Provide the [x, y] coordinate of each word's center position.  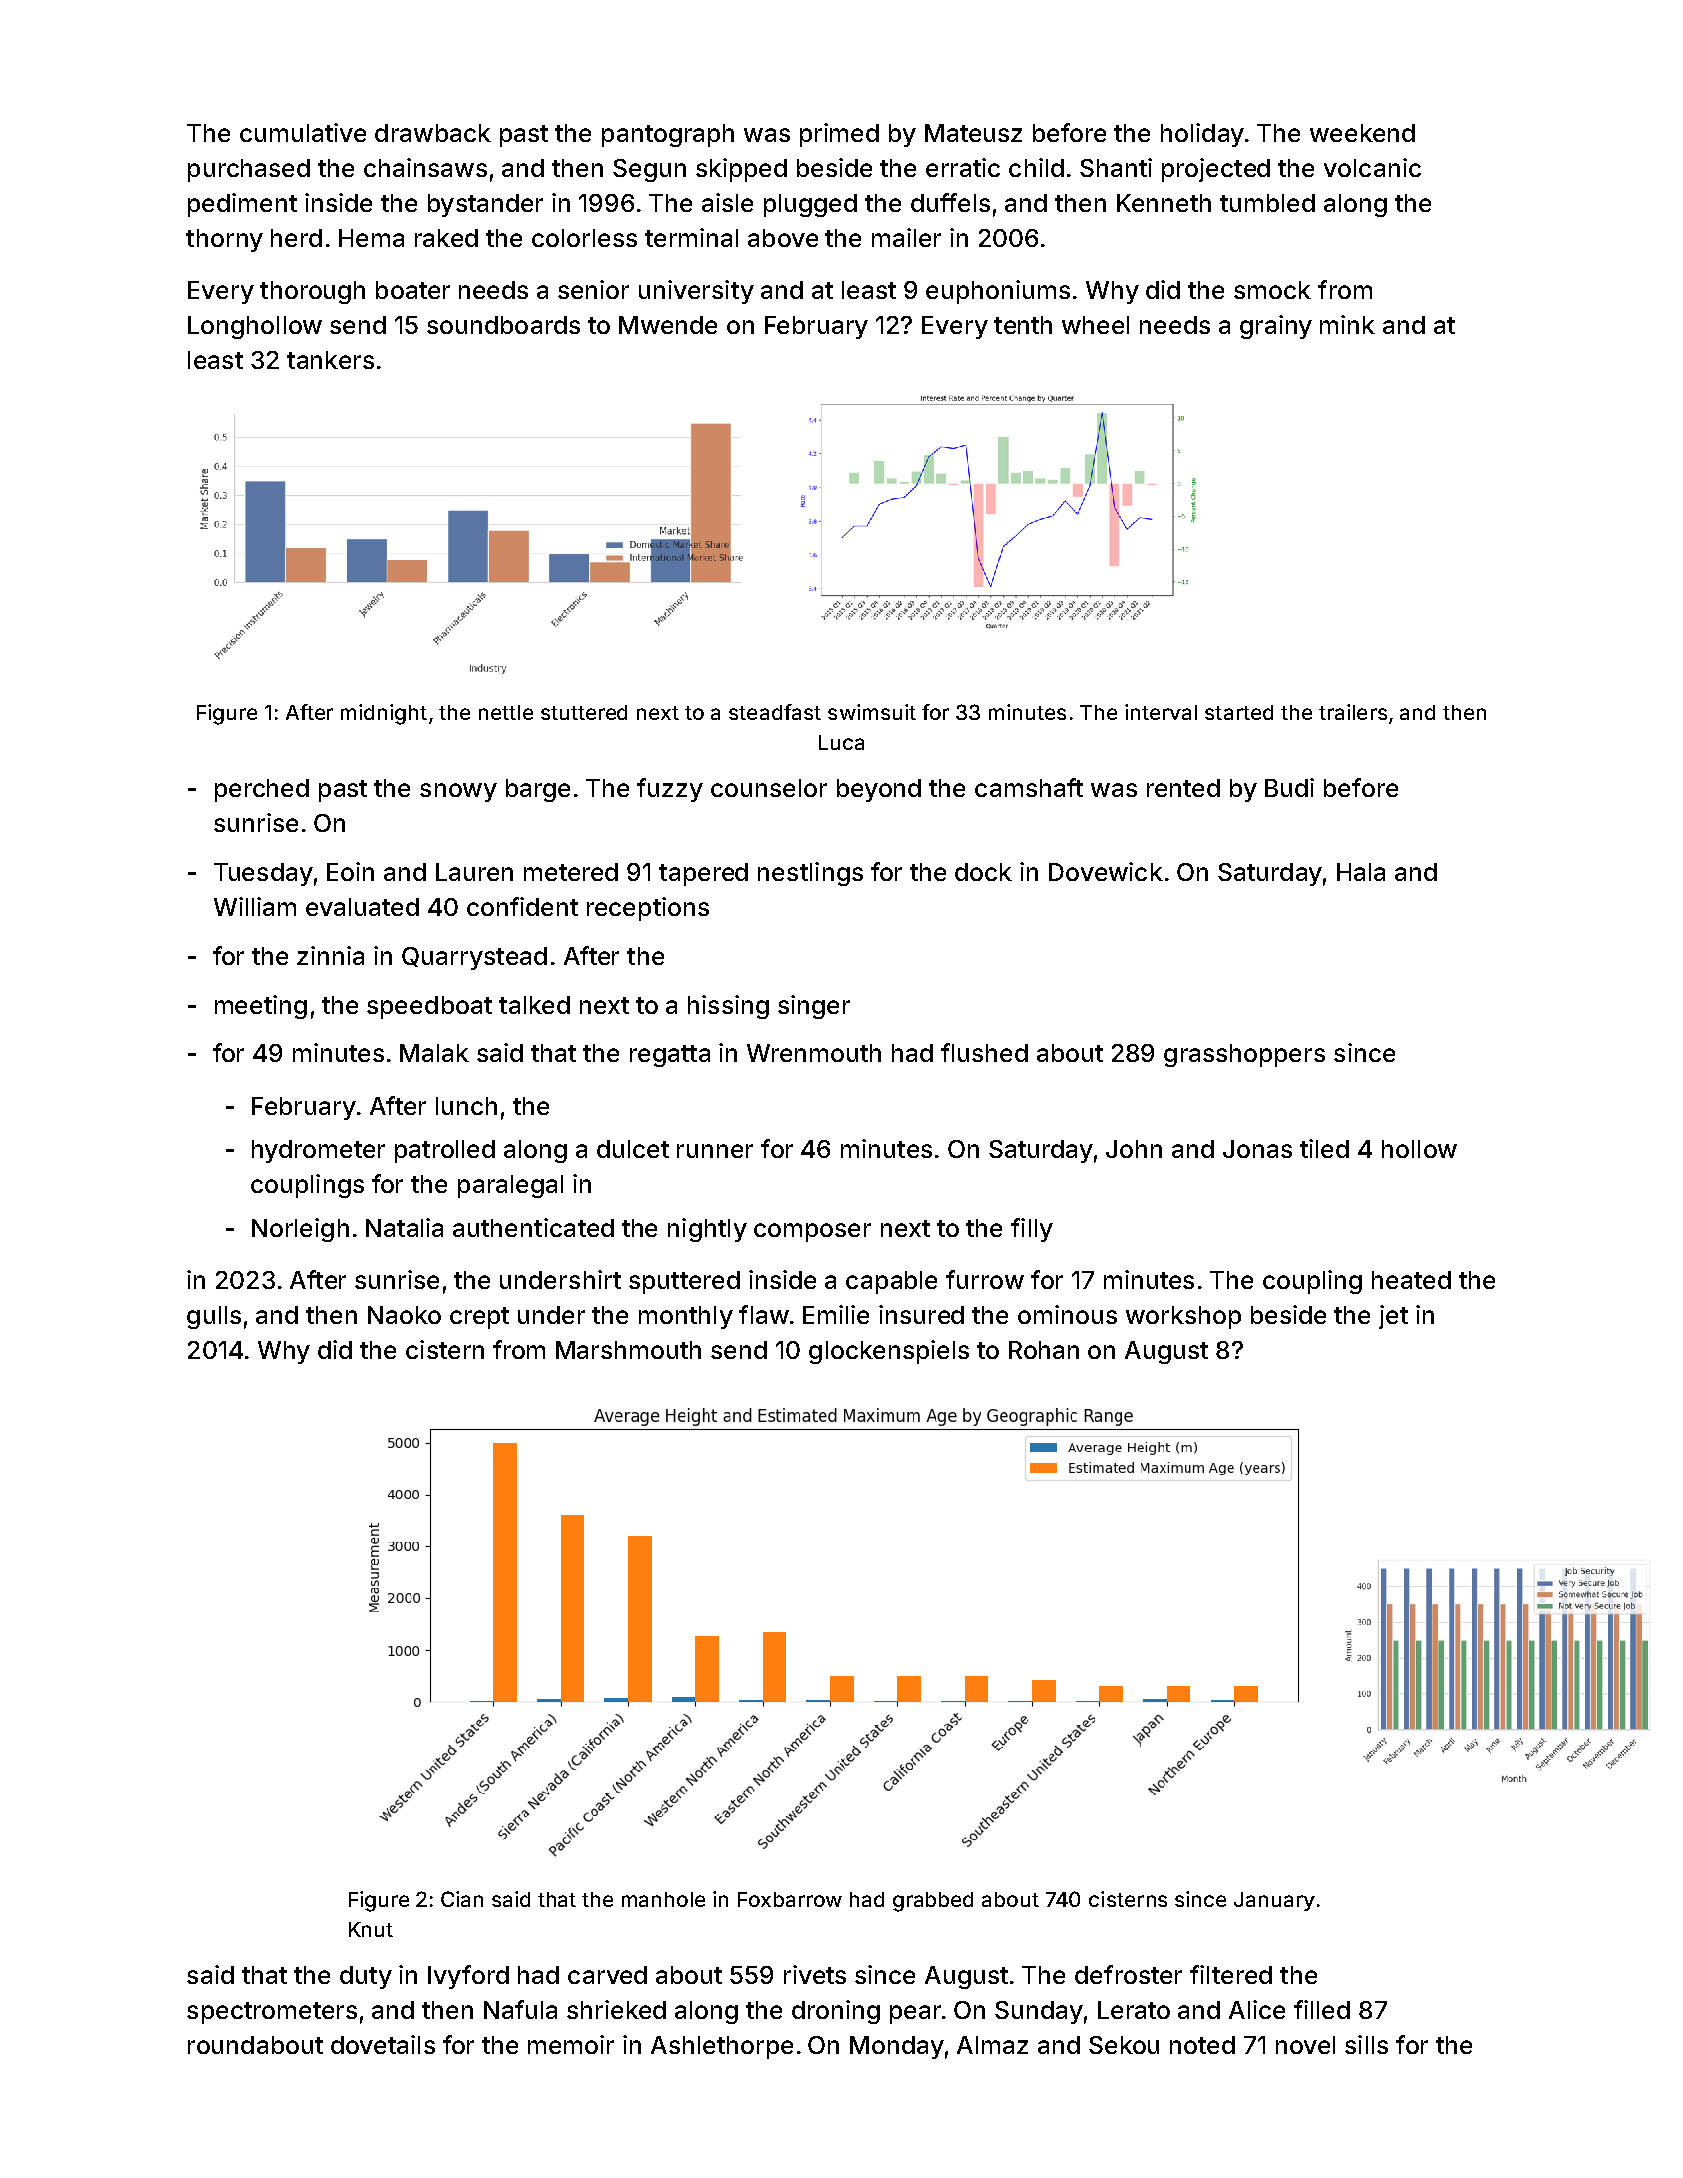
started [1239, 712]
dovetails [383, 2044]
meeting [261, 1007]
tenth [1023, 325]
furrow [985, 1279]
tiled [1324, 1148]
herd [296, 238]
